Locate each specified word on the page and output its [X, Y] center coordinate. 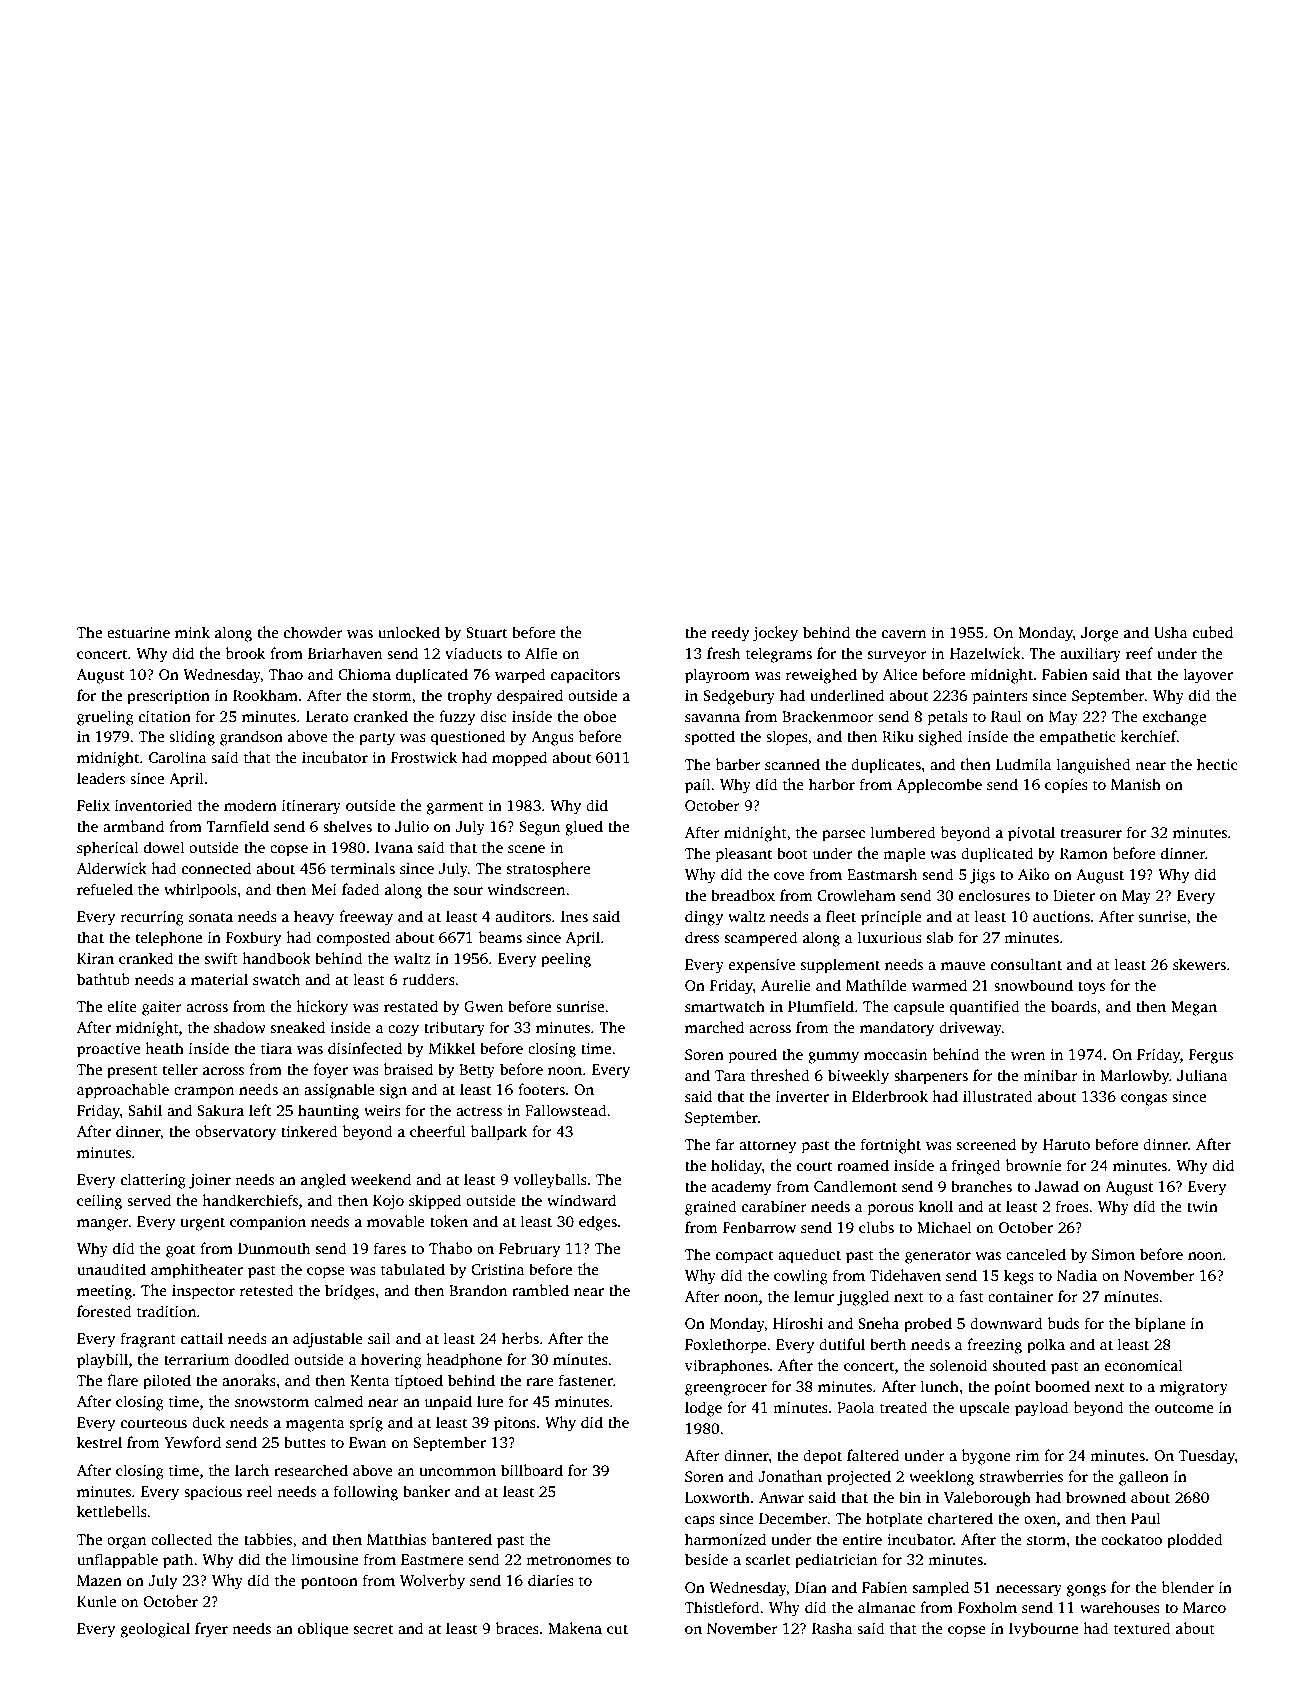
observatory [235, 1133]
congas [1144, 1100]
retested [267, 1290]
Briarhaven [345, 653]
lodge [703, 1409]
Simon [1113, 1255]
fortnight [891, 1146]
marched [714, 1027]
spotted [710, 738]
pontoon [329, 1583]
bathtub [103, 979]
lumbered [903, 832]
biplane [1160, 1325]
